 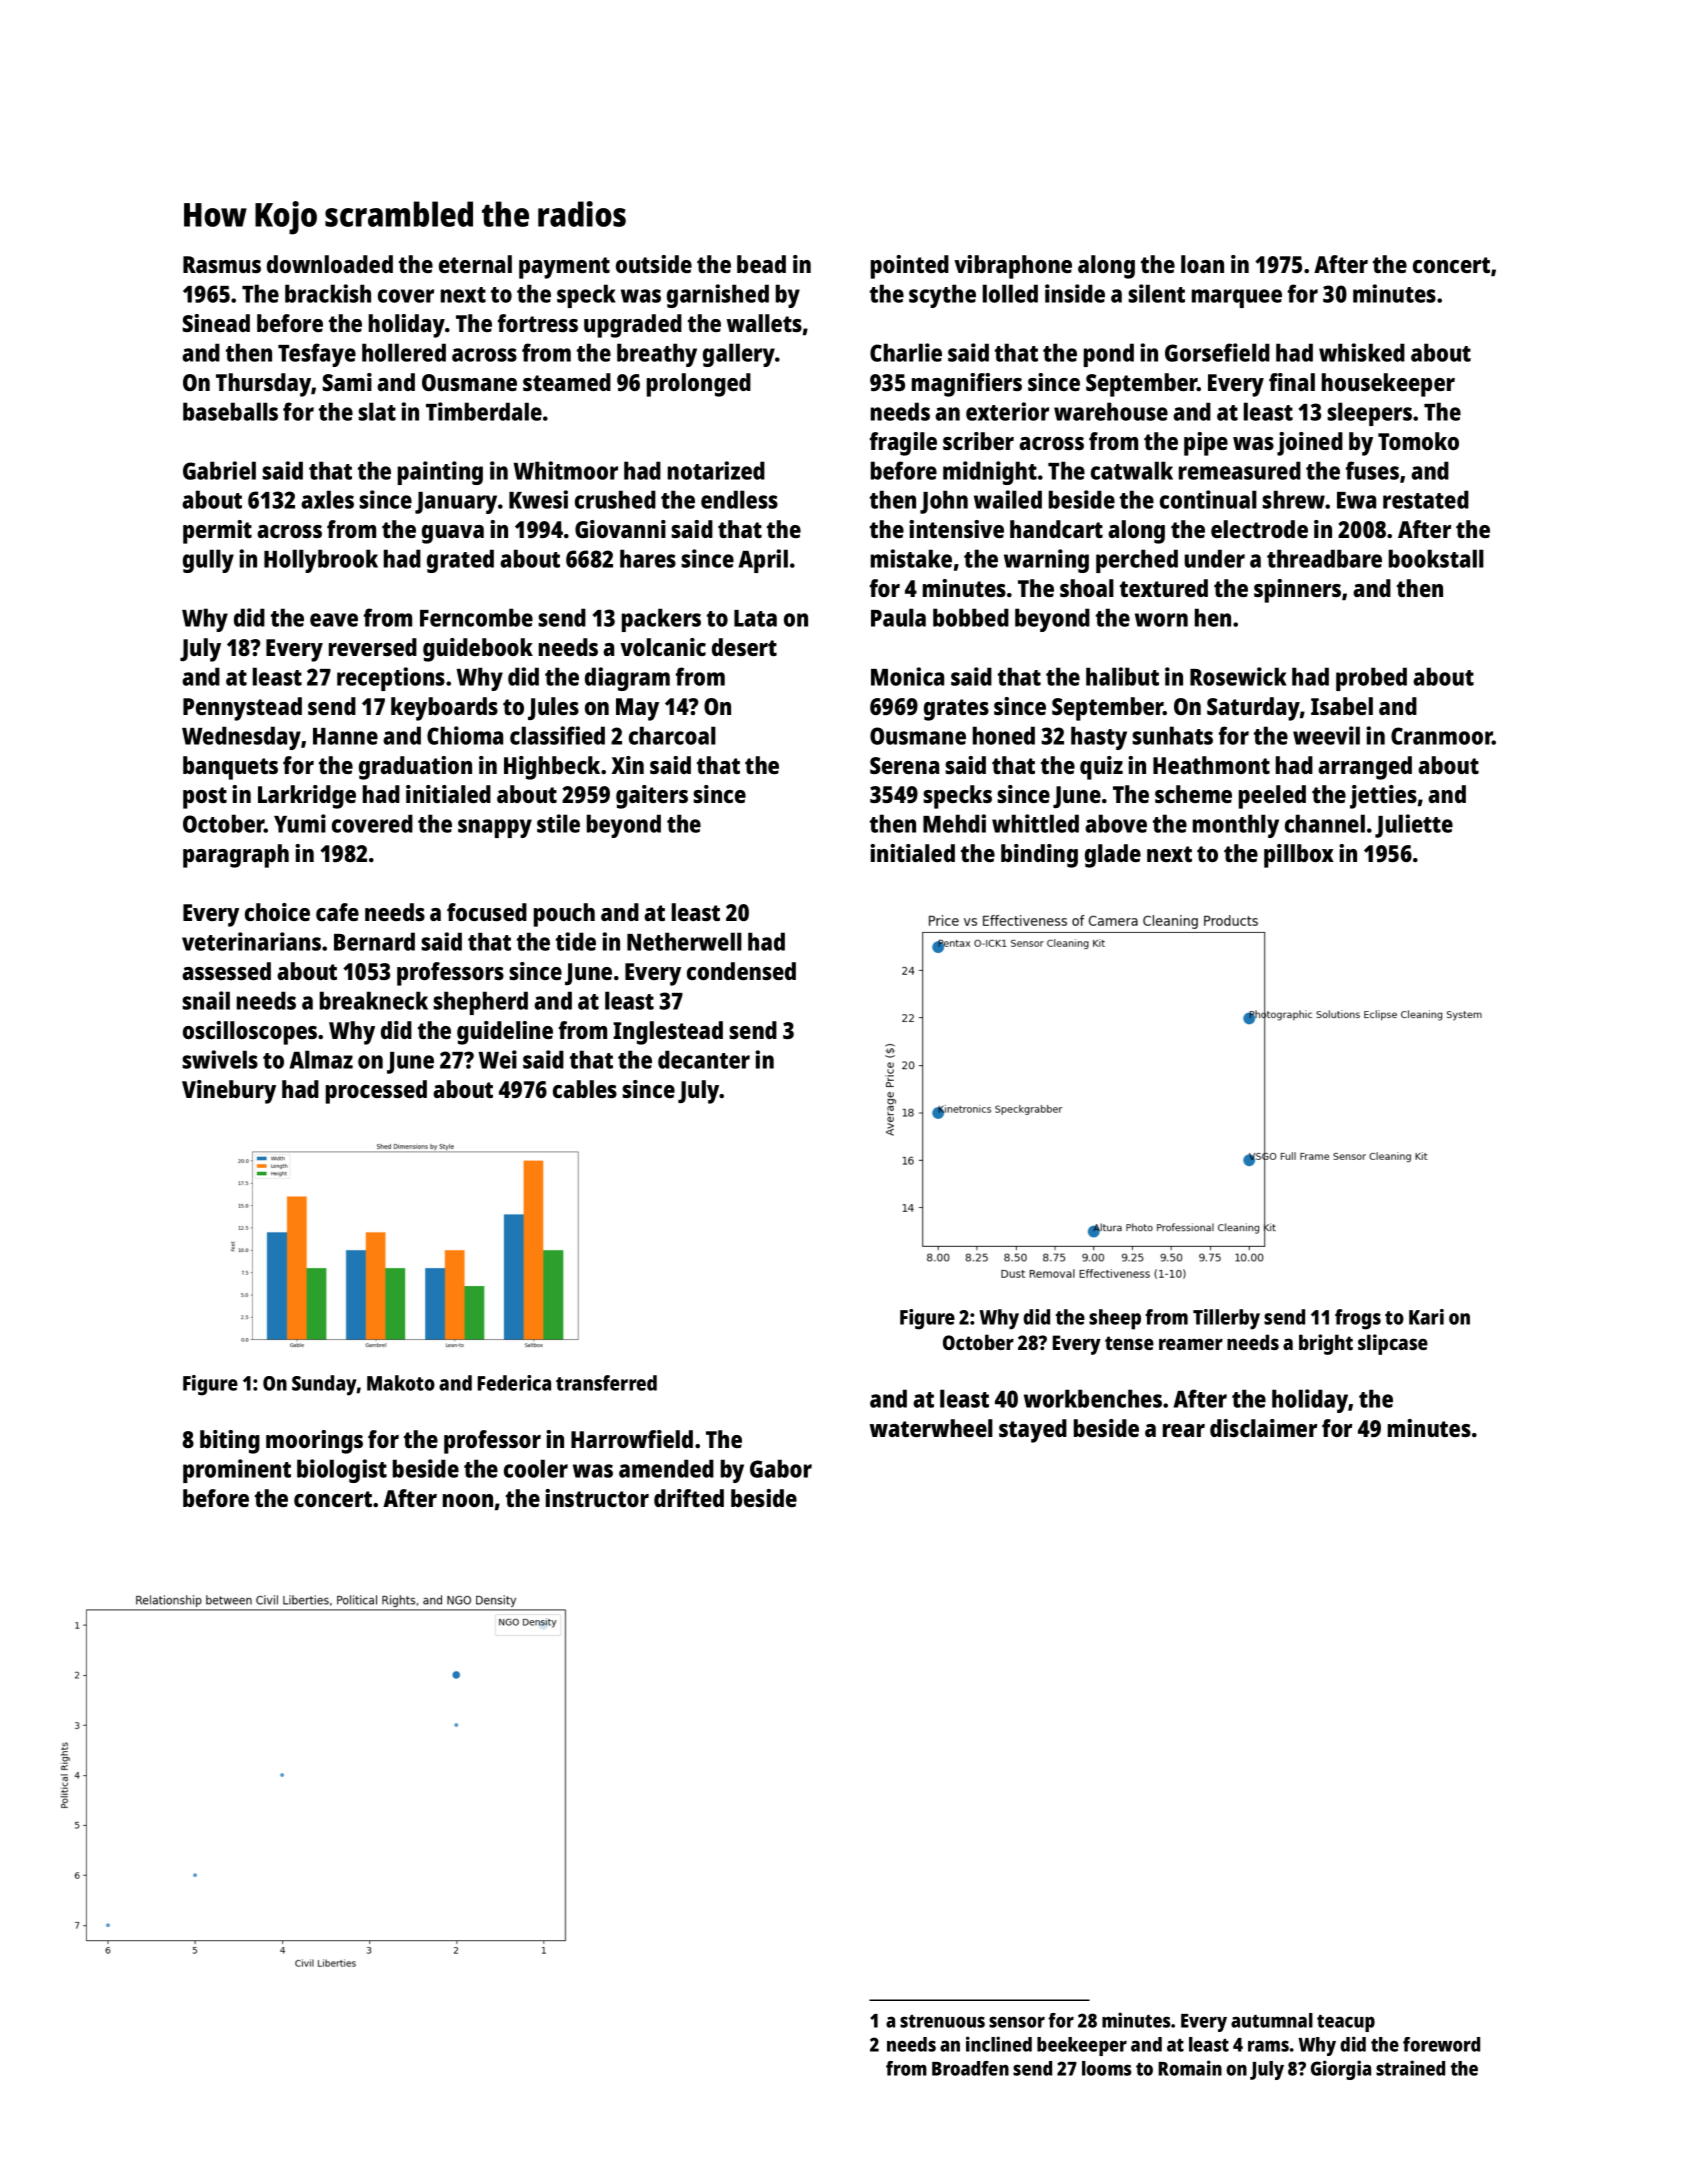 I want to click on packers, so click(x=661, y=620).
